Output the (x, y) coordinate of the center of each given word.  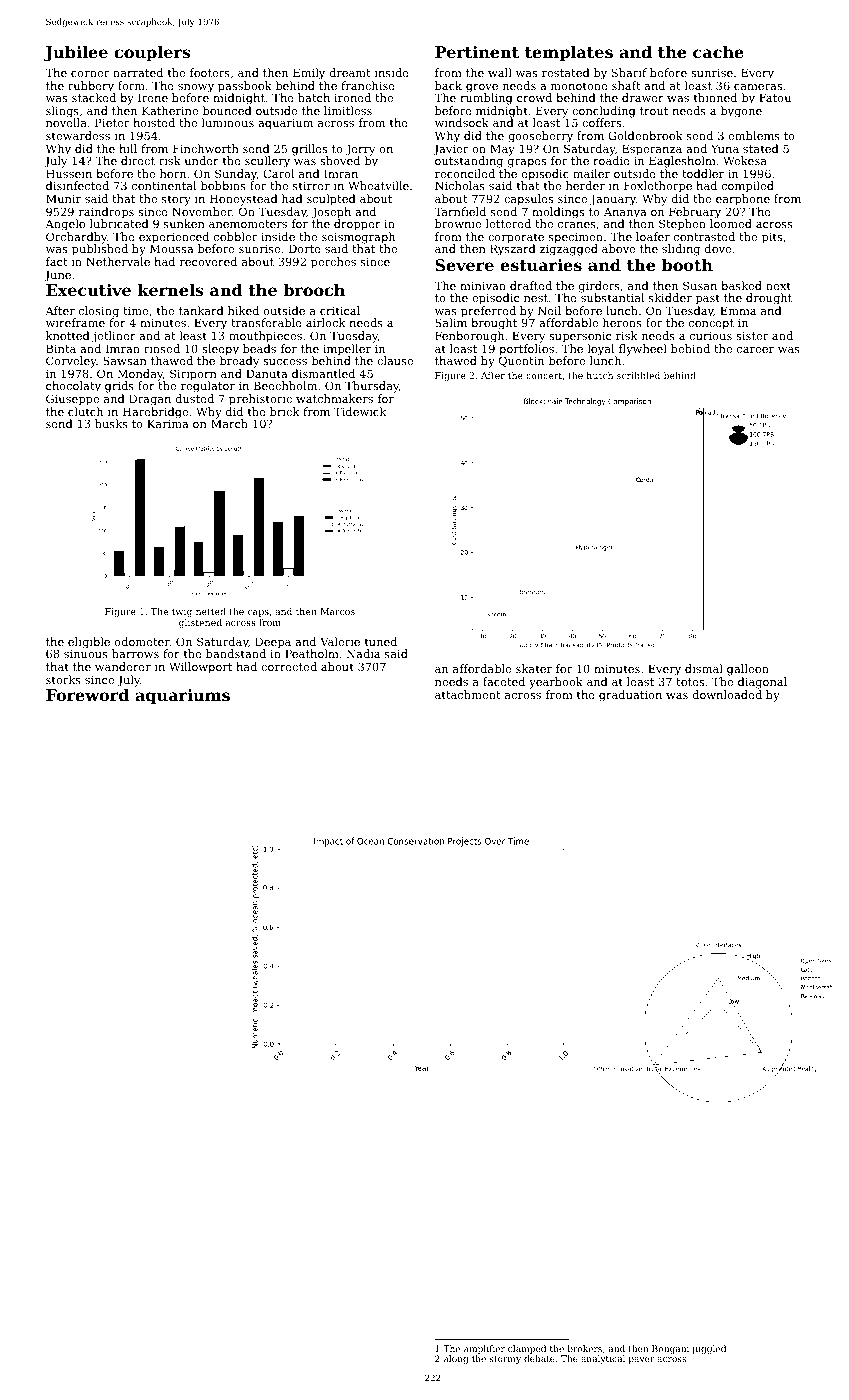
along (456, 1359)
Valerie (340, 641)
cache (718, 52)
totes (690, 682)
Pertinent (477, 52)
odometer (142, 641)
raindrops (106, 213)
